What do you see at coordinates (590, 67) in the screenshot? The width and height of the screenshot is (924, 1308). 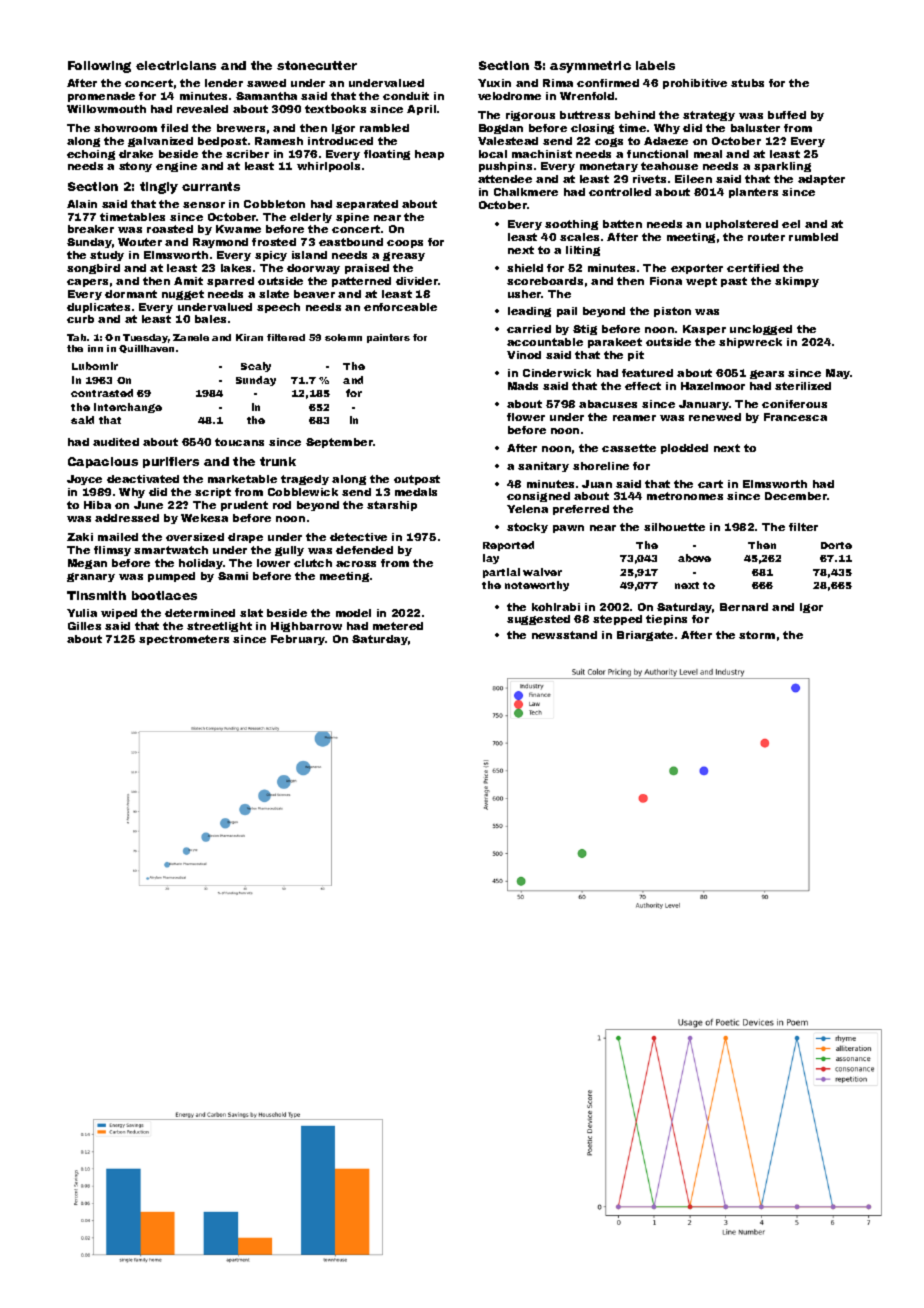 I see `asymmetric` at bounding box center [590, 67].
